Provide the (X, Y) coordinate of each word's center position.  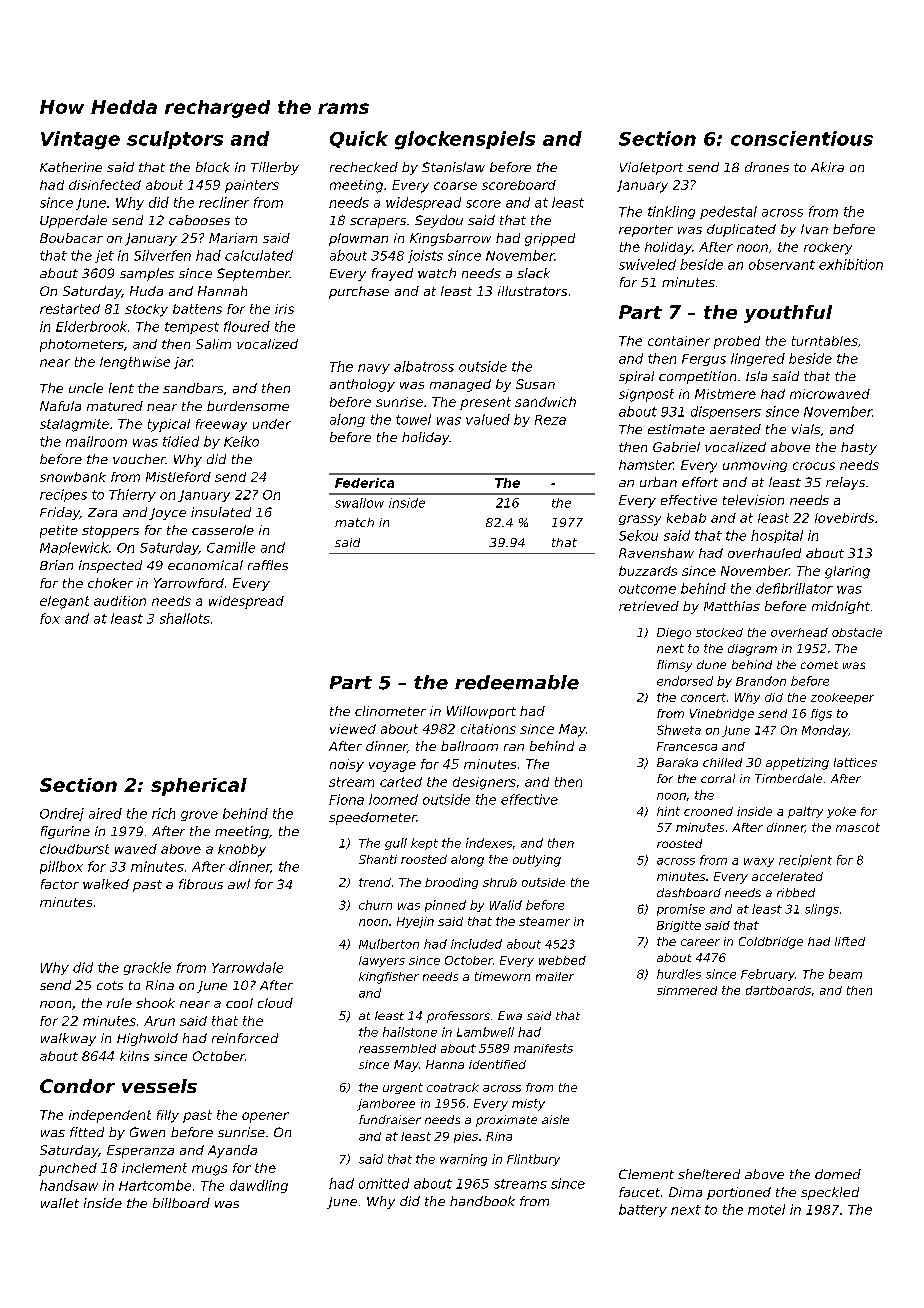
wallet (60, 1203)
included (476, 944)
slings (822, 910)
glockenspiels (465, 140)
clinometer (390, 711)
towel (413, 419)
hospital (777, 536)
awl (239, 884)
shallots (185, 618)
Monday (825, 731)
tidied (181, 441)
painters (252, 186)
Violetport (651, 168)
